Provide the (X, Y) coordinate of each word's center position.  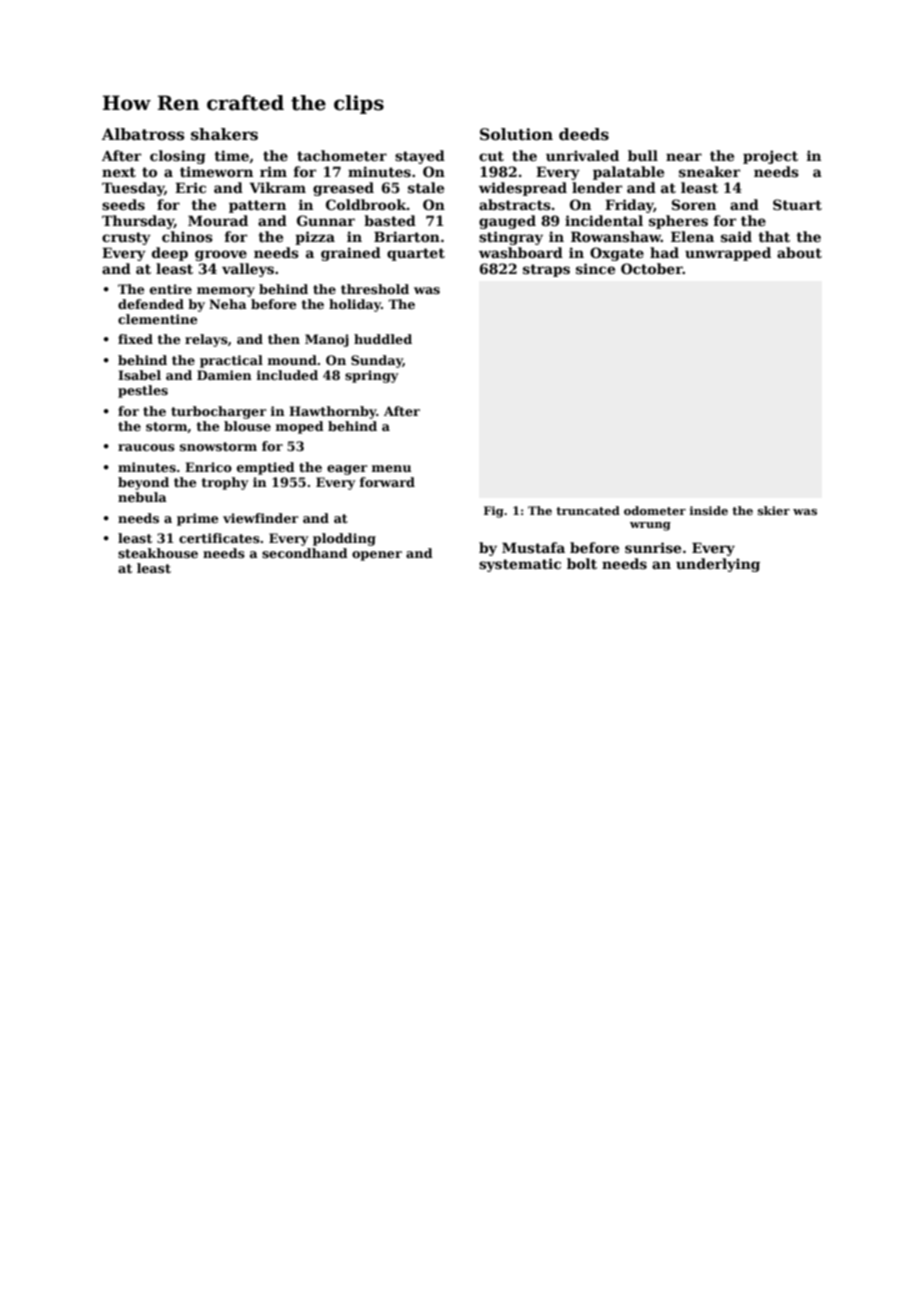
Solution (516, 134)
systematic (520, 565)
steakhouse (158, 553)
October (652, 268)
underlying (718, 565)
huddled (383, 339)
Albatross (143, 134)
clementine (158, 319)
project (770, 157)
